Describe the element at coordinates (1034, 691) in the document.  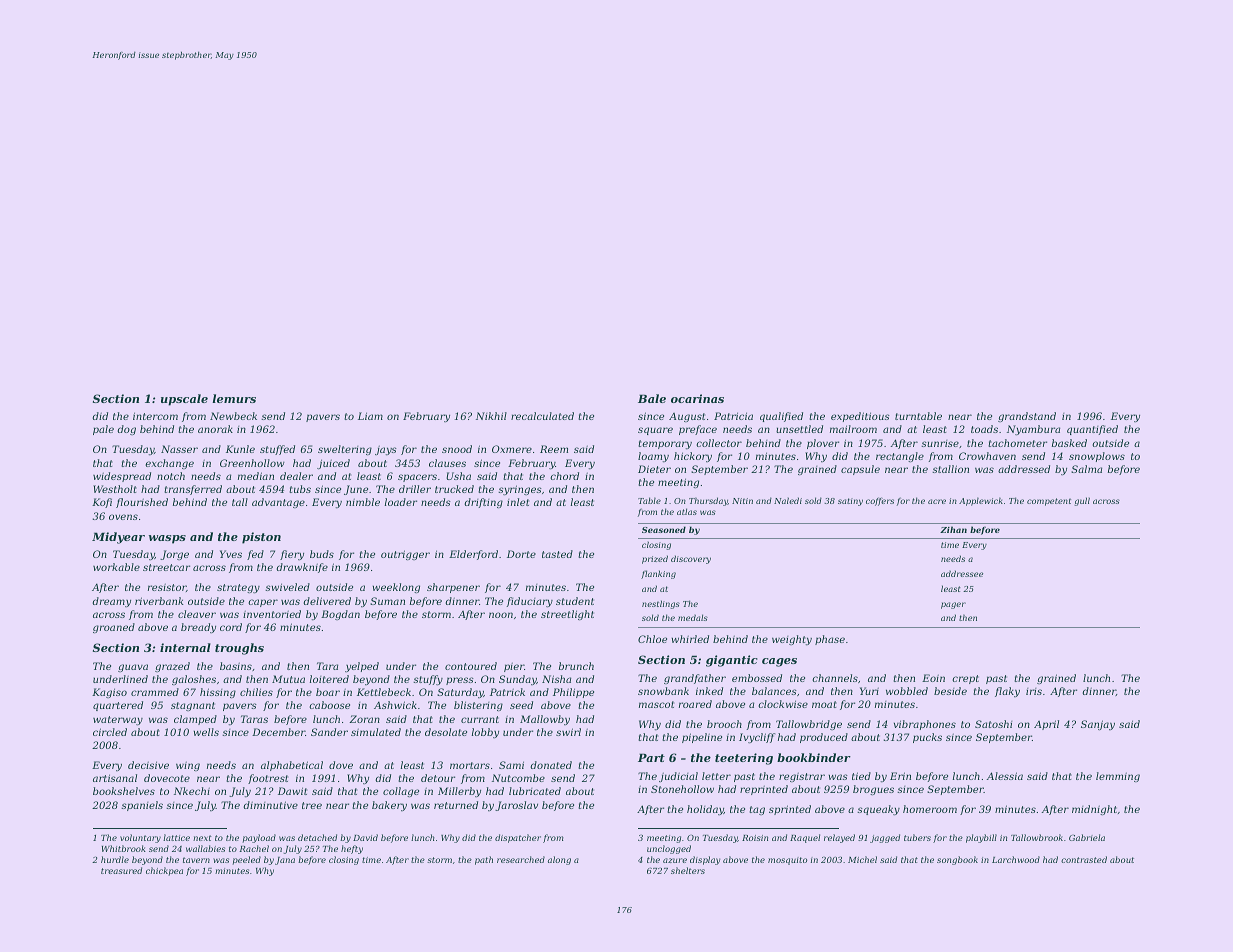
I see `iris` at that location.
